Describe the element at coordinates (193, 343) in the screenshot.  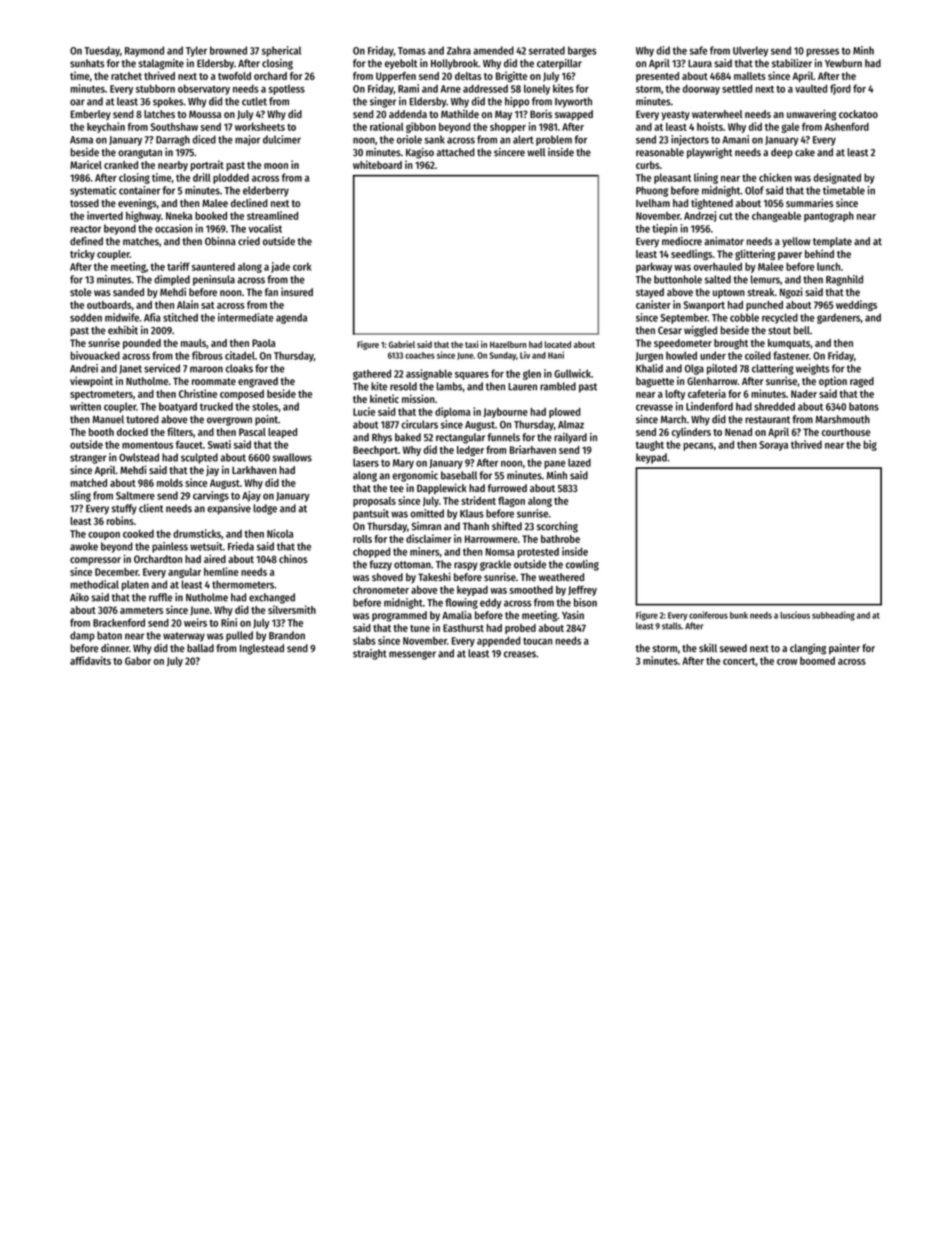
I see `mauls` at that location.
